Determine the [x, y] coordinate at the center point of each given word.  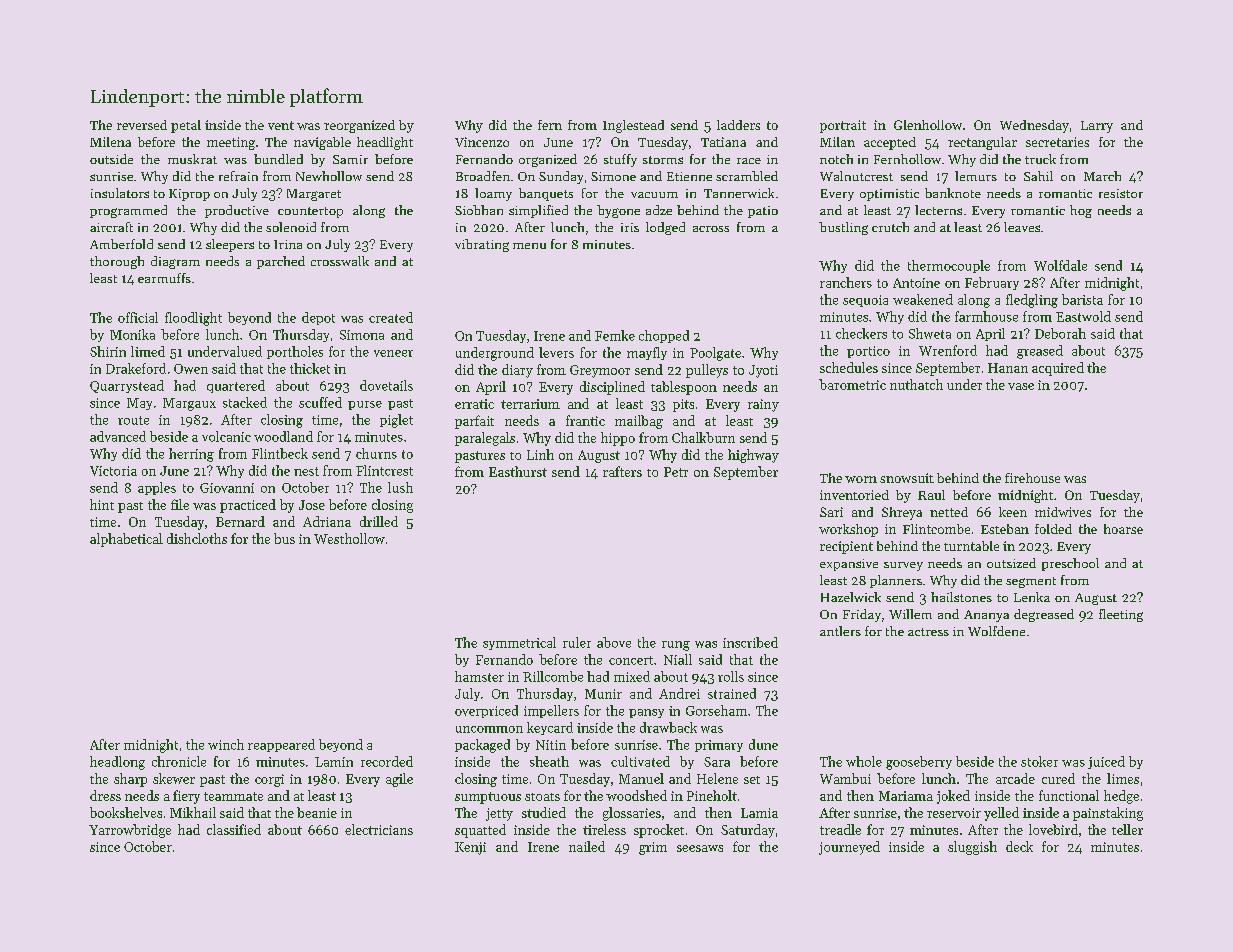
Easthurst [518, 471]
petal [186, 126]
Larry [1097, 127]
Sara [717, 762]
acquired [1058, 369]
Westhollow [349, 538]
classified [234, 829]
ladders [738, 125]
